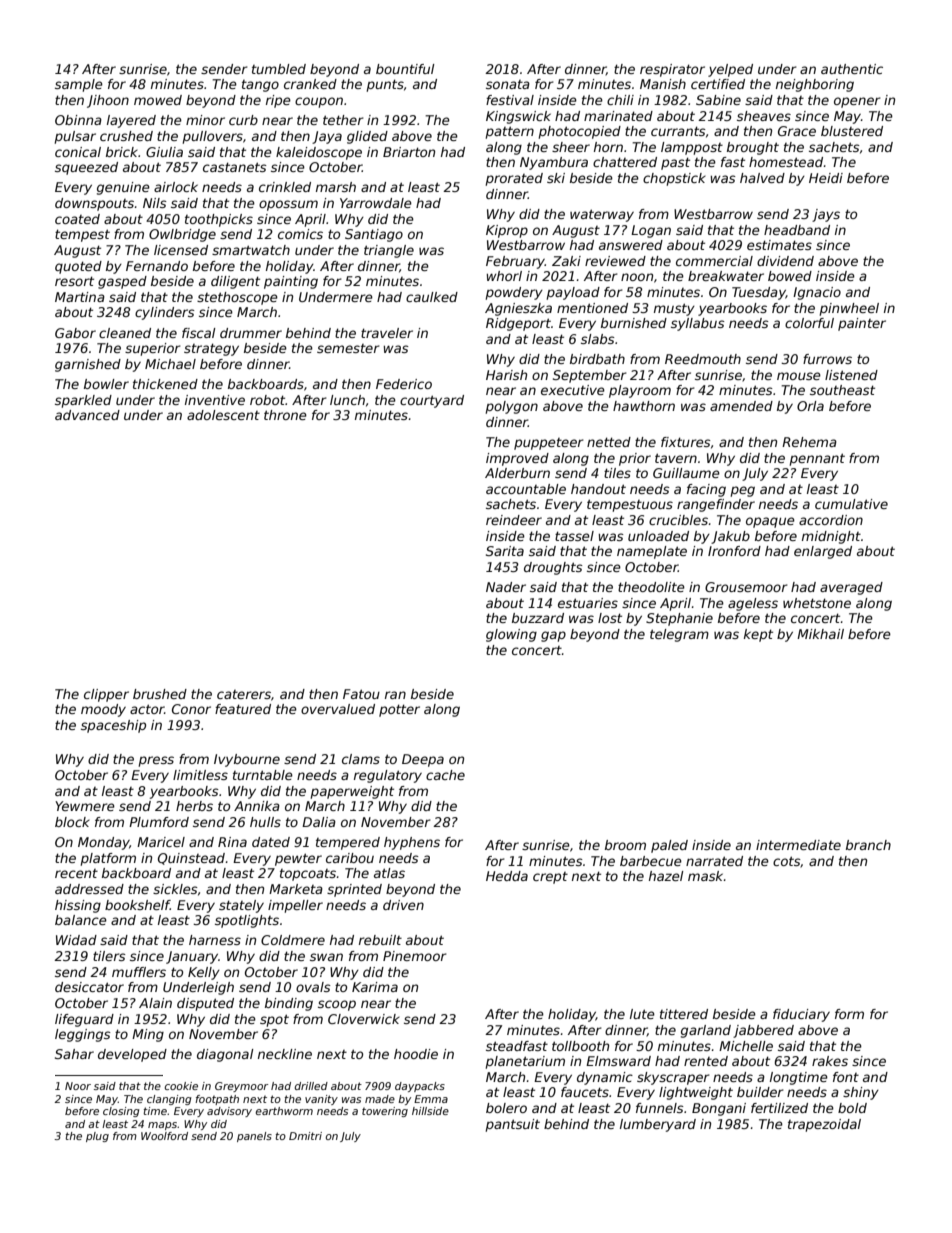 The height and width of the page is (1233, 952). I want to click on plug, so click(97, 1137).
